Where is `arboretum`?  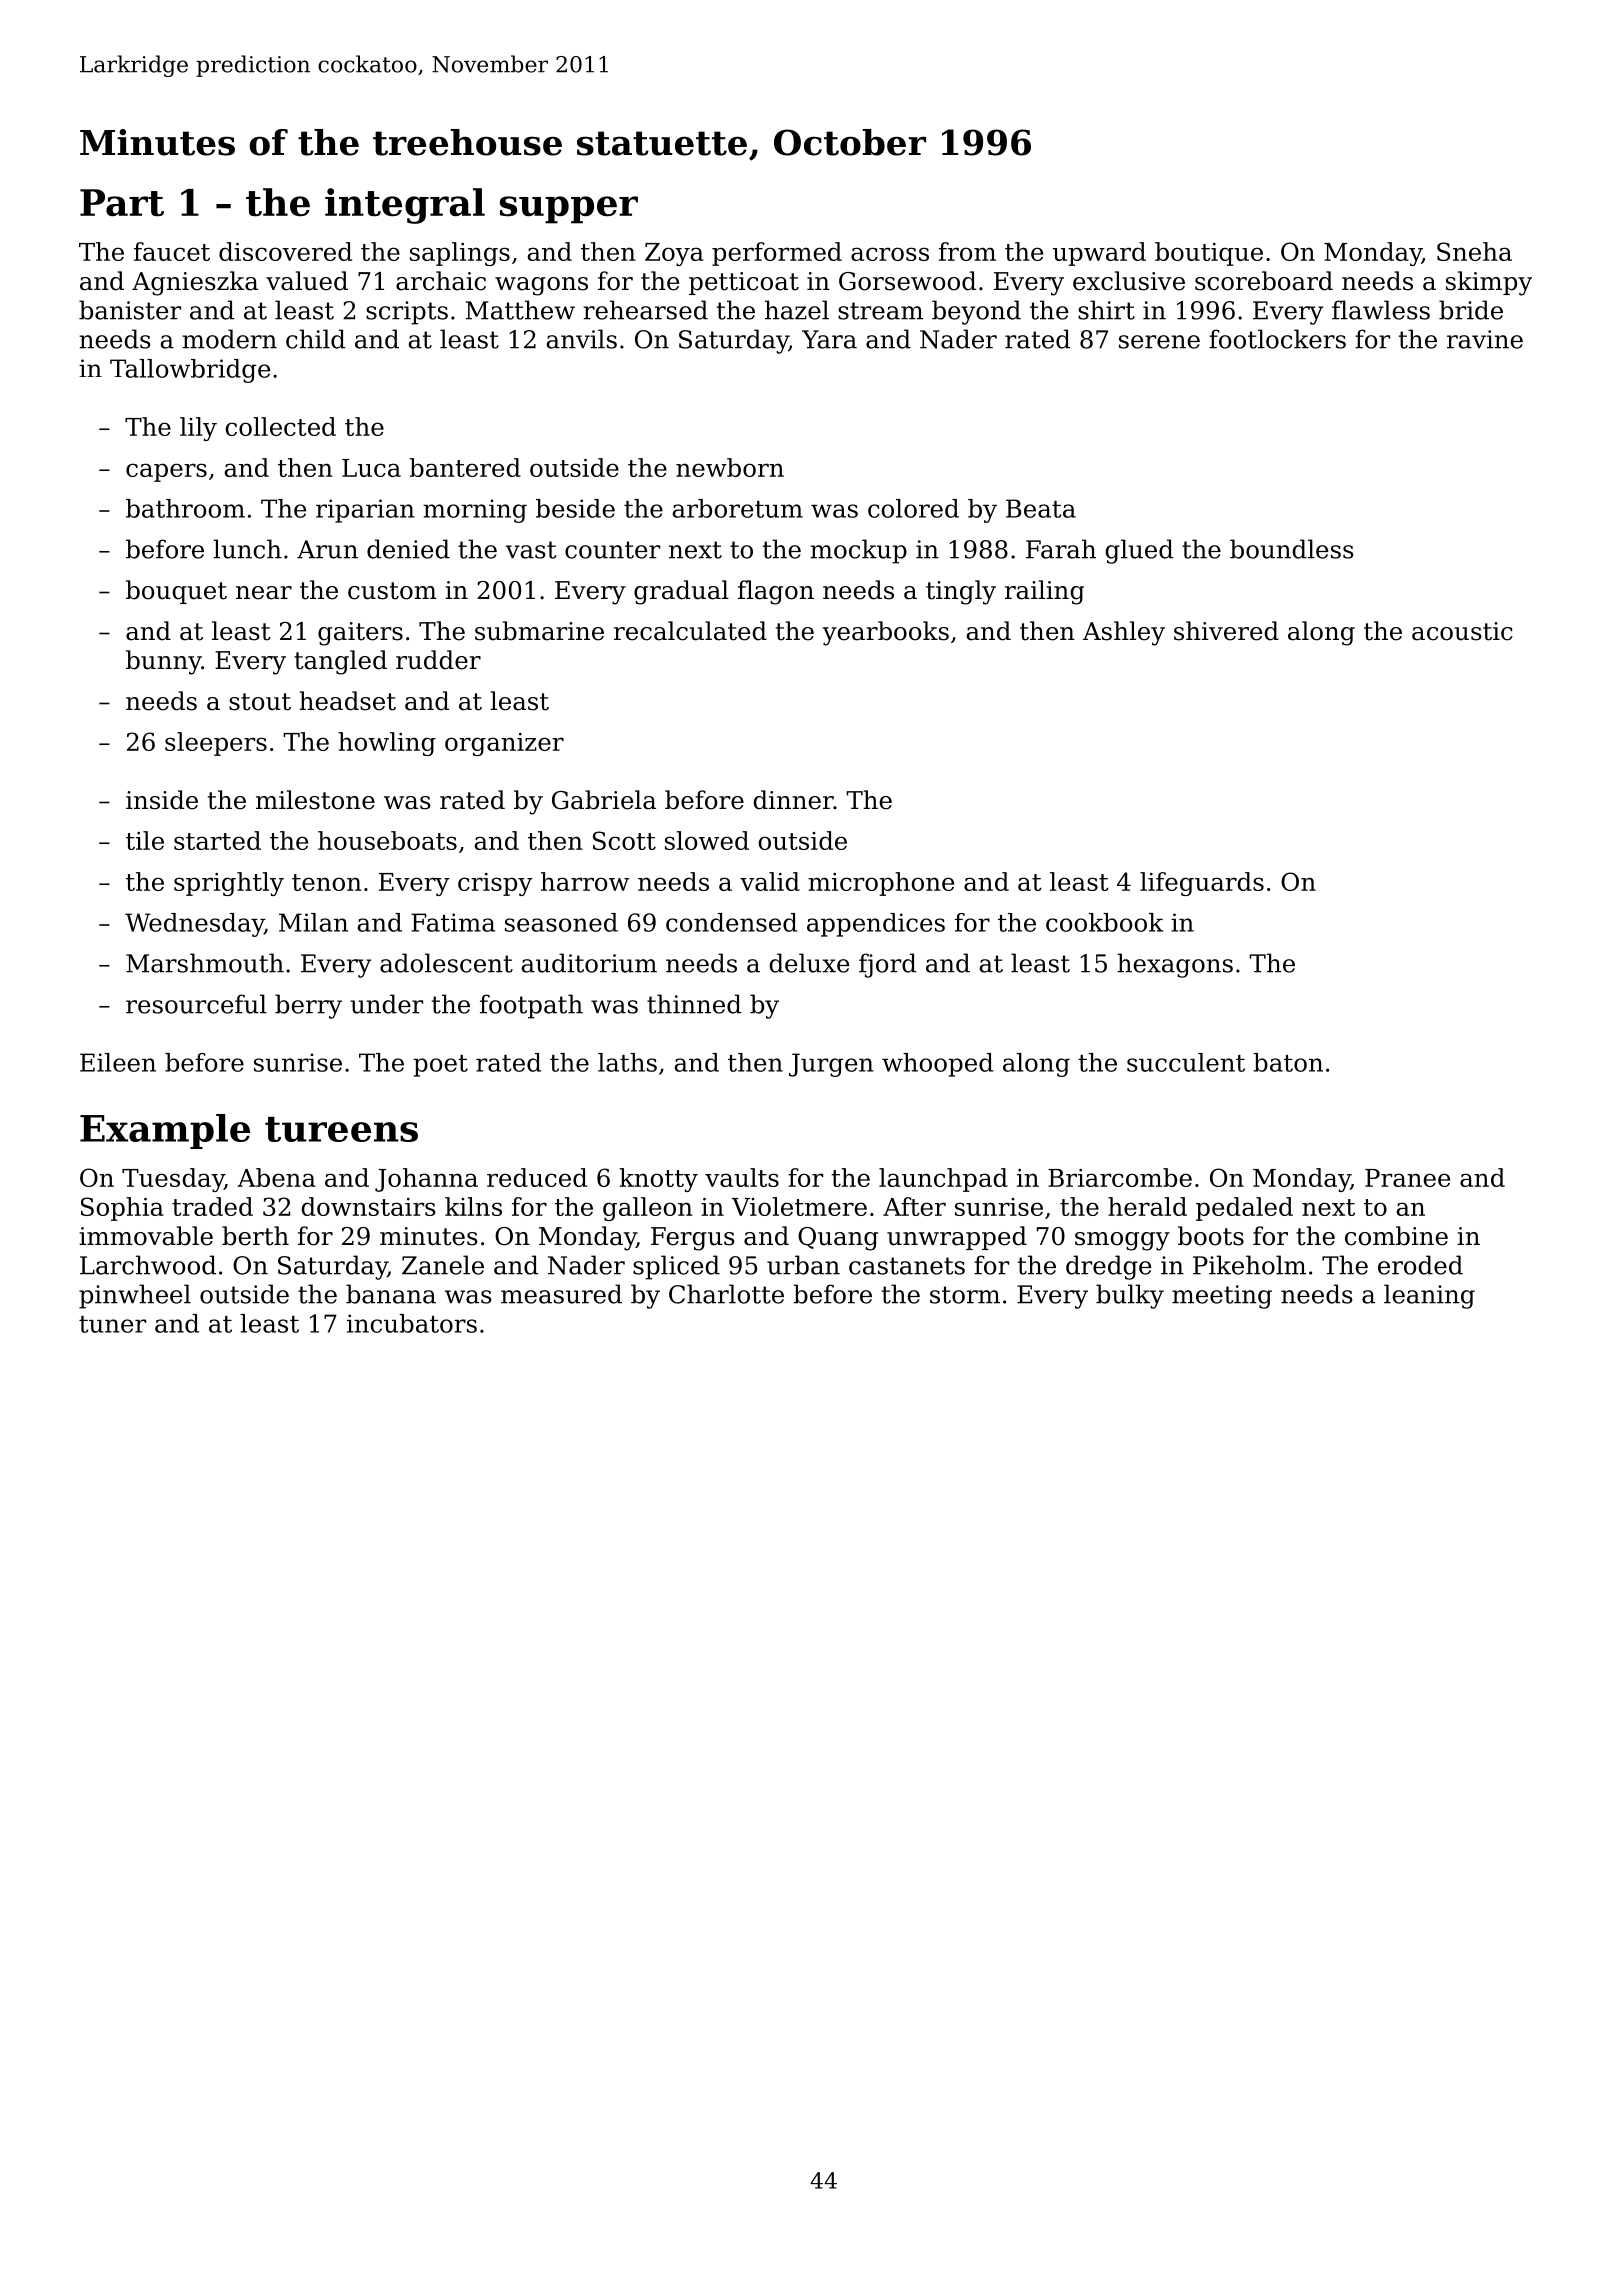 arboretum is located at coordinates (737, 508).
